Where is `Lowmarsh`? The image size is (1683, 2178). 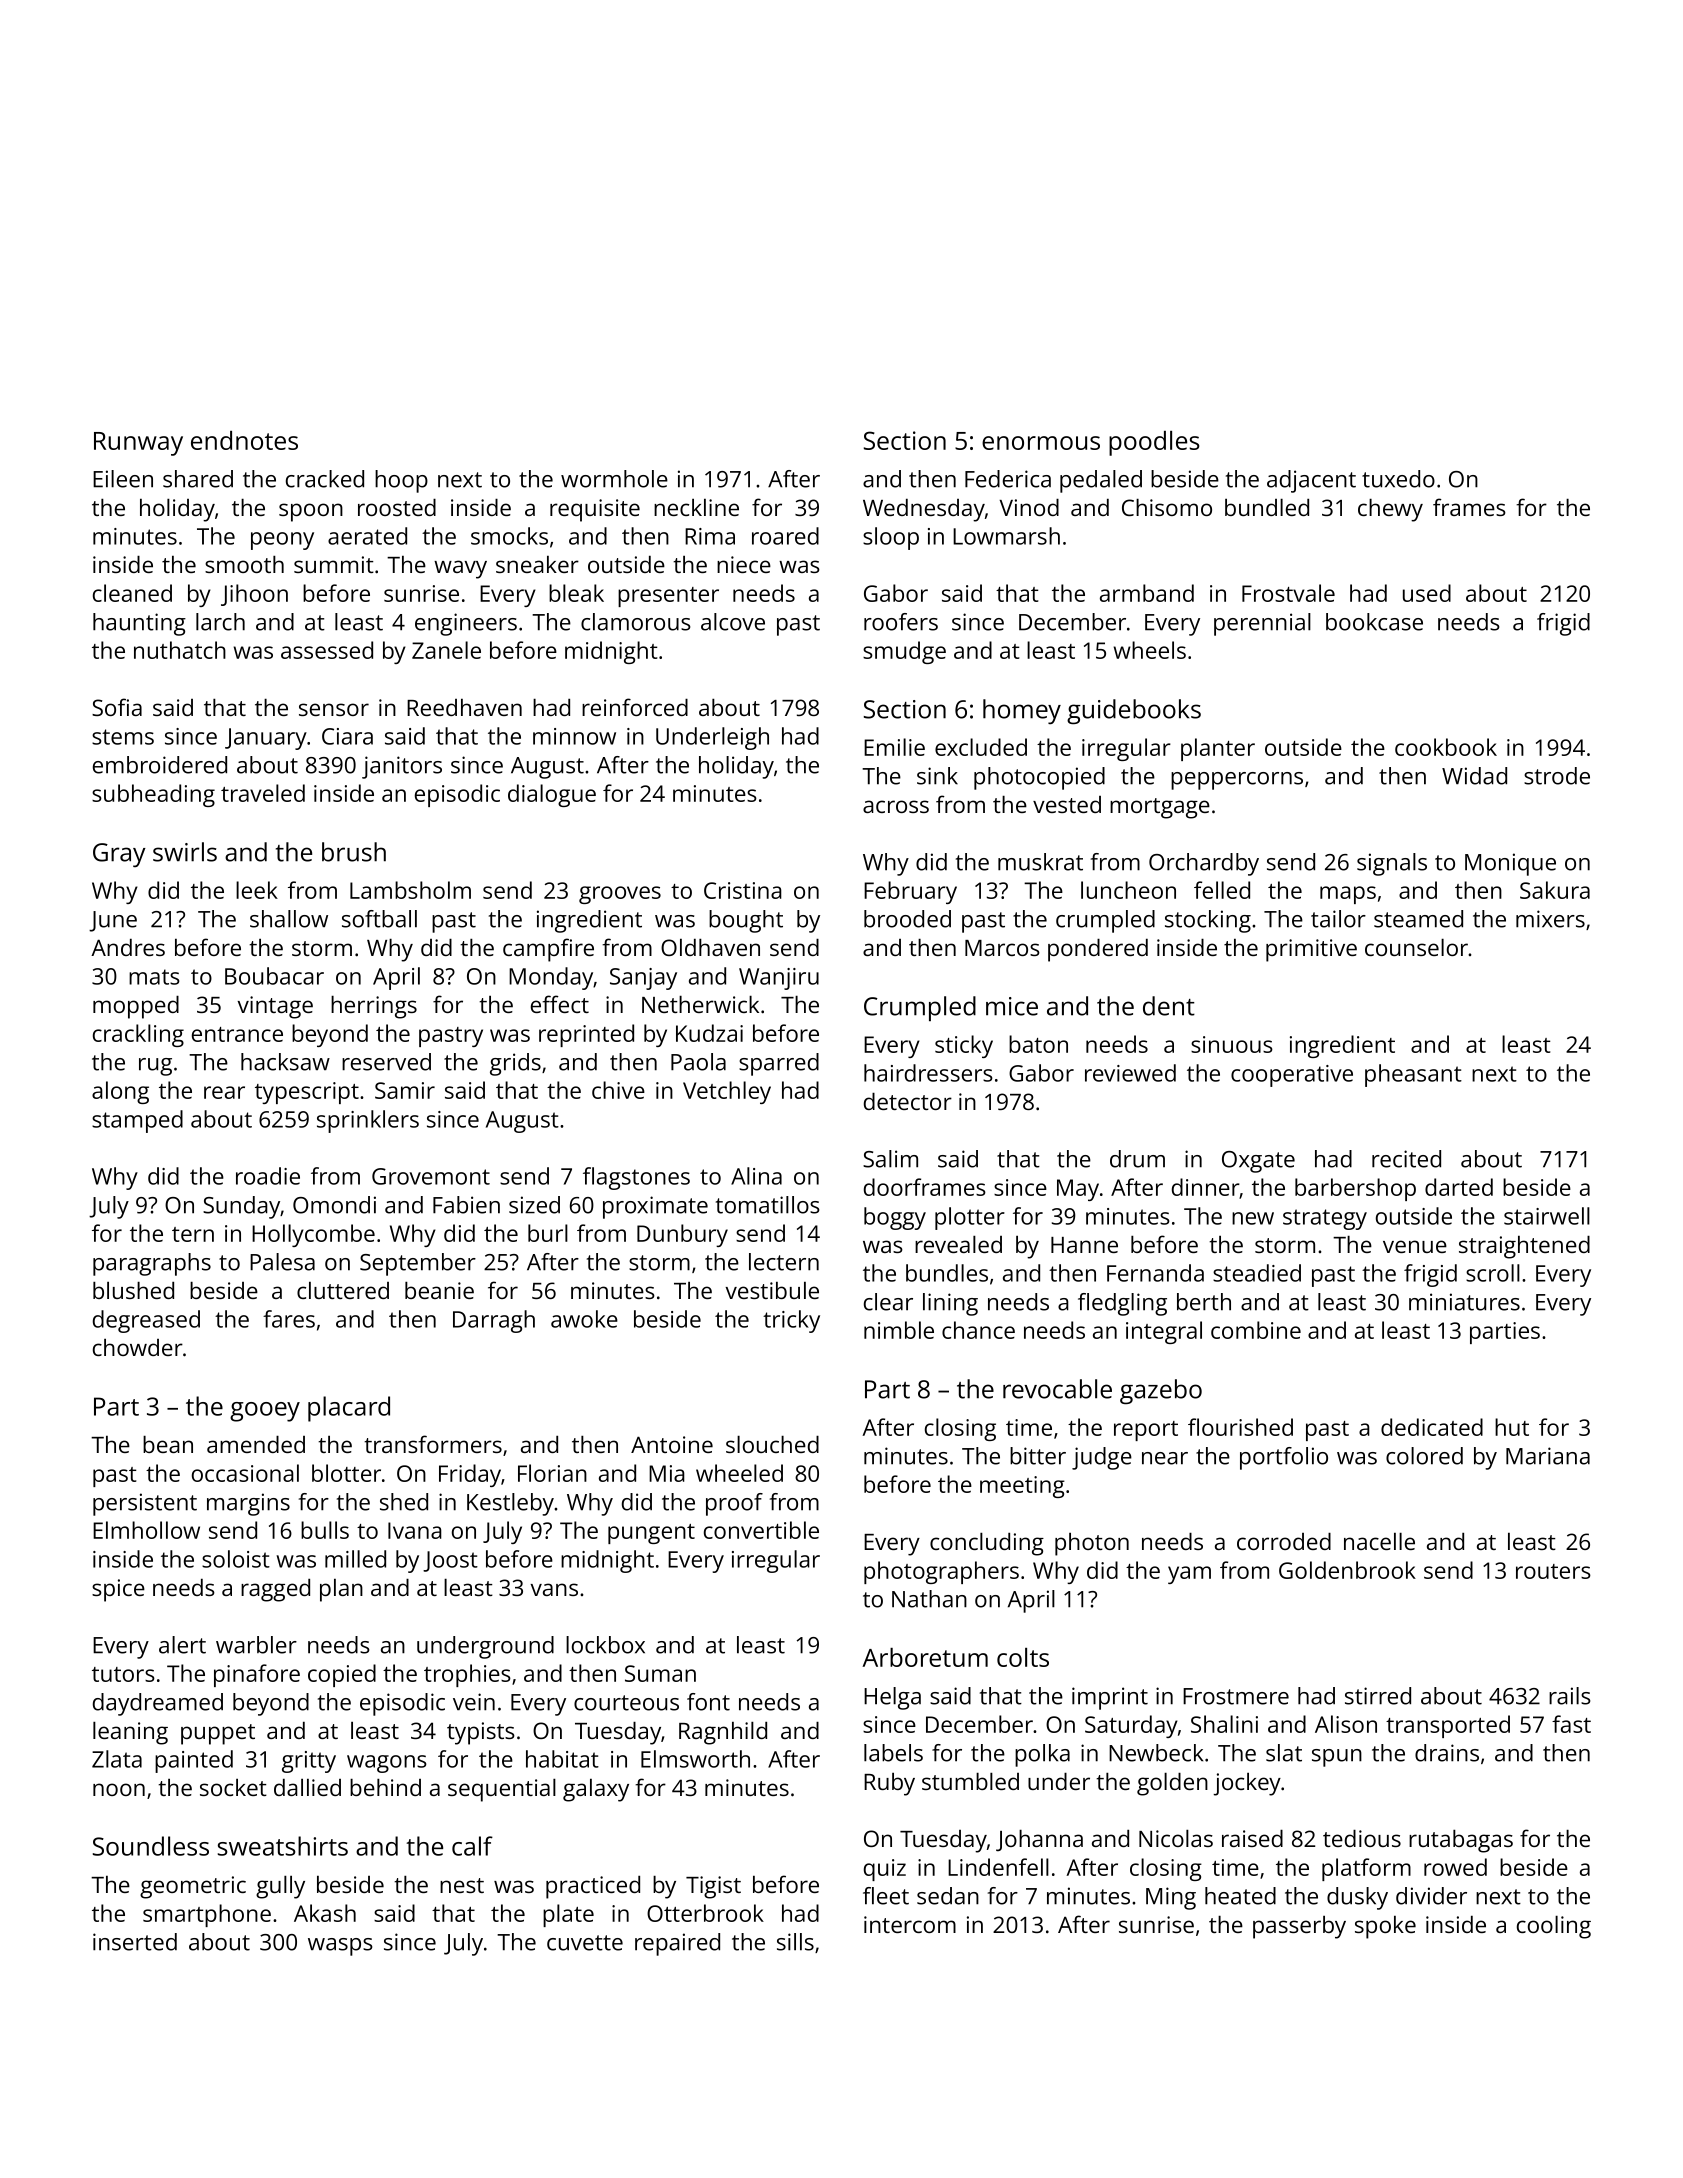
Lowmarsh is located at coordinates (1006, 536).
